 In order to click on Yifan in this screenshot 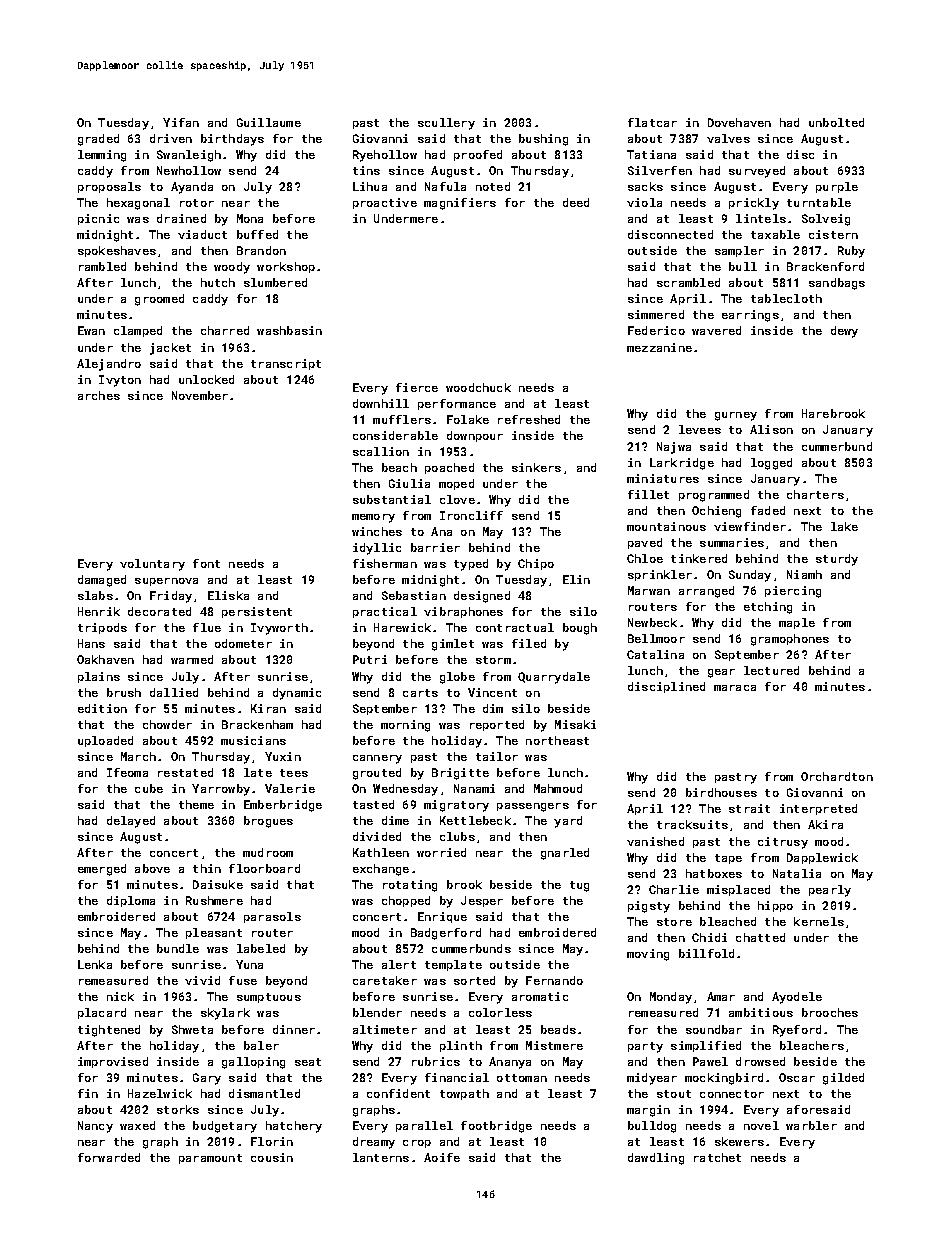, I will do `click(181, 122)`.
